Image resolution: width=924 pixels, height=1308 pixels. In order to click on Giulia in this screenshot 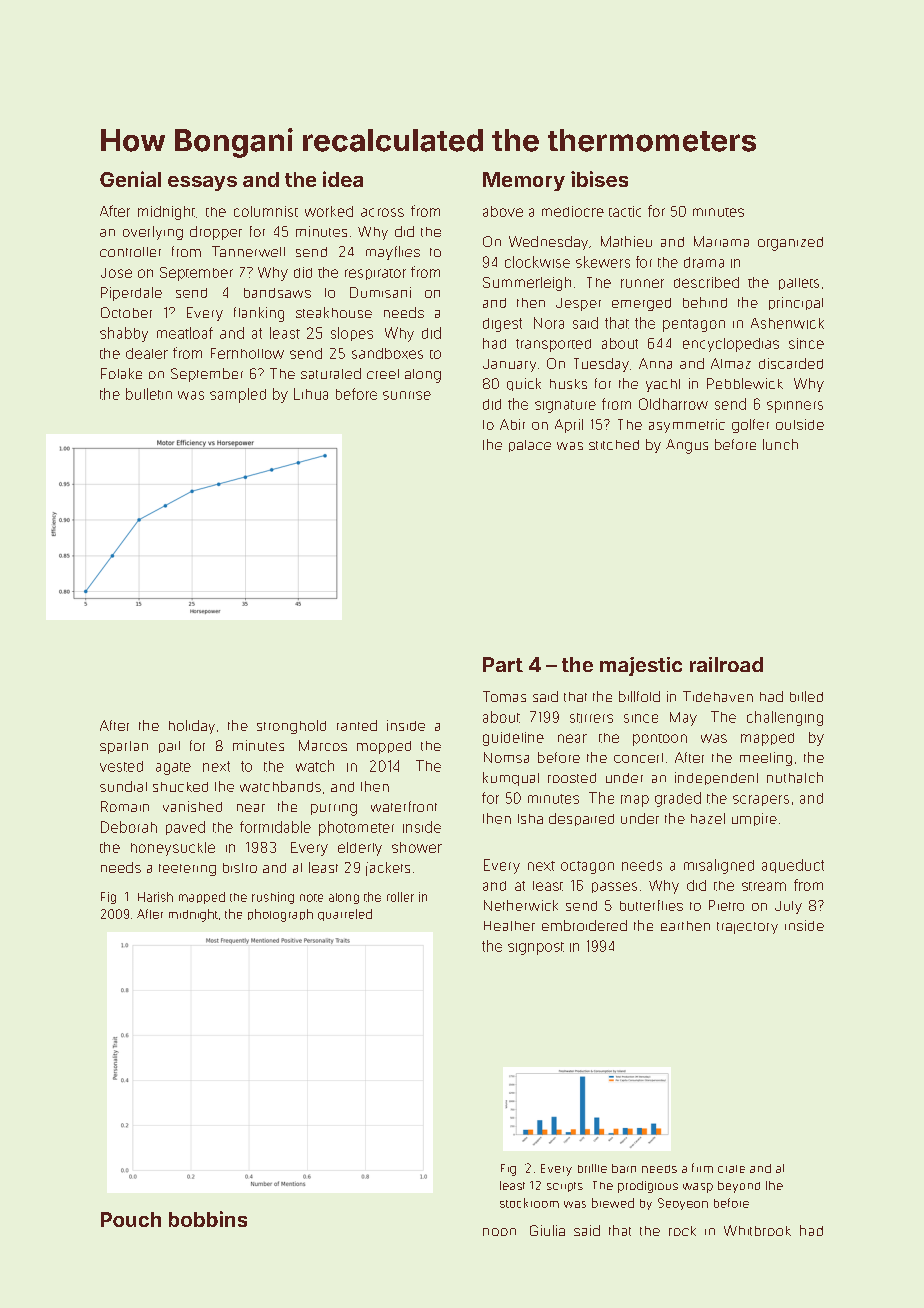, I will do `click(547, 1230)`.
